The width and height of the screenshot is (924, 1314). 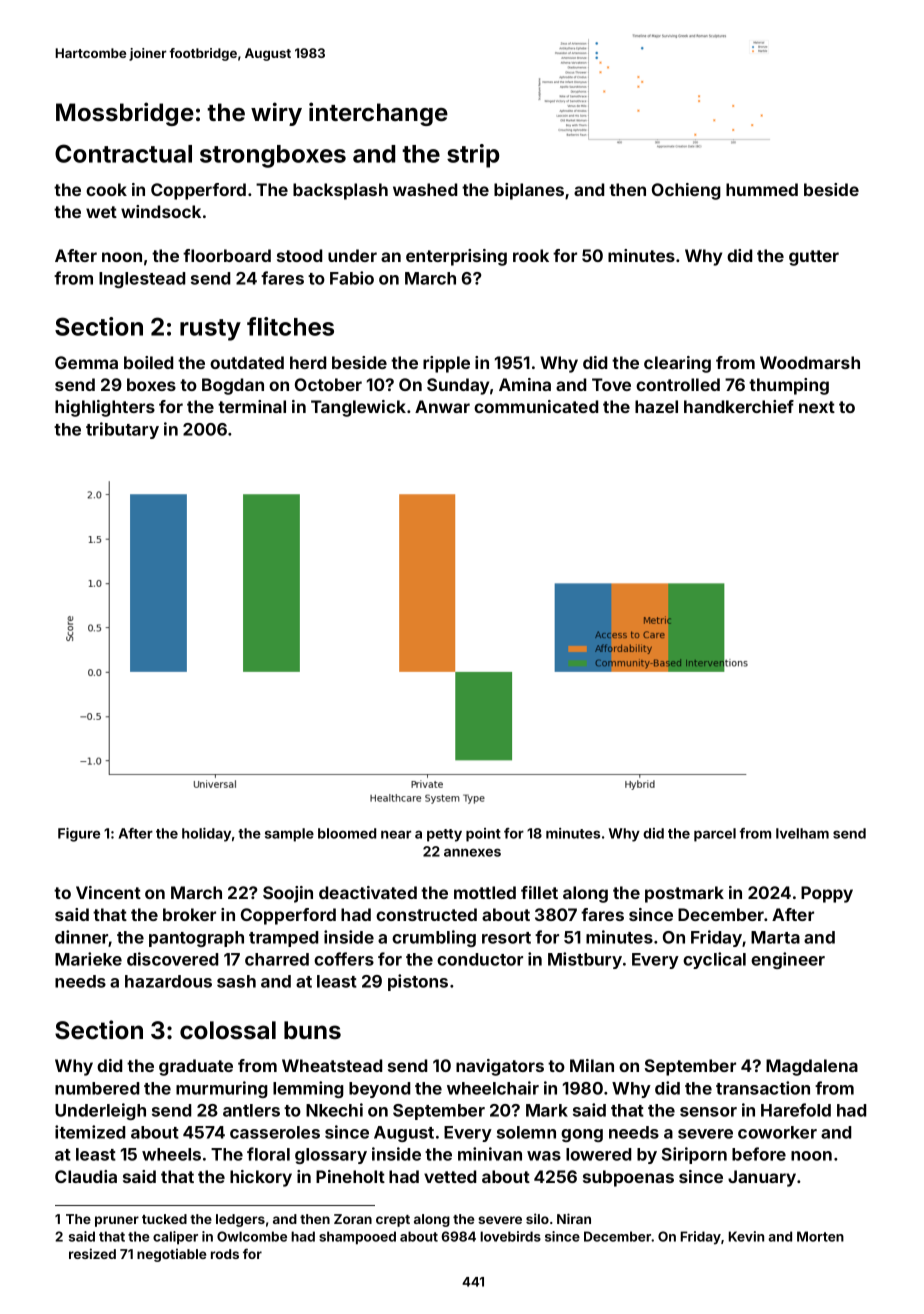 What do you see at coordinates (86, 1176) in the screenshot?
I see `Claudia` at bounding box center [86, 1176].
